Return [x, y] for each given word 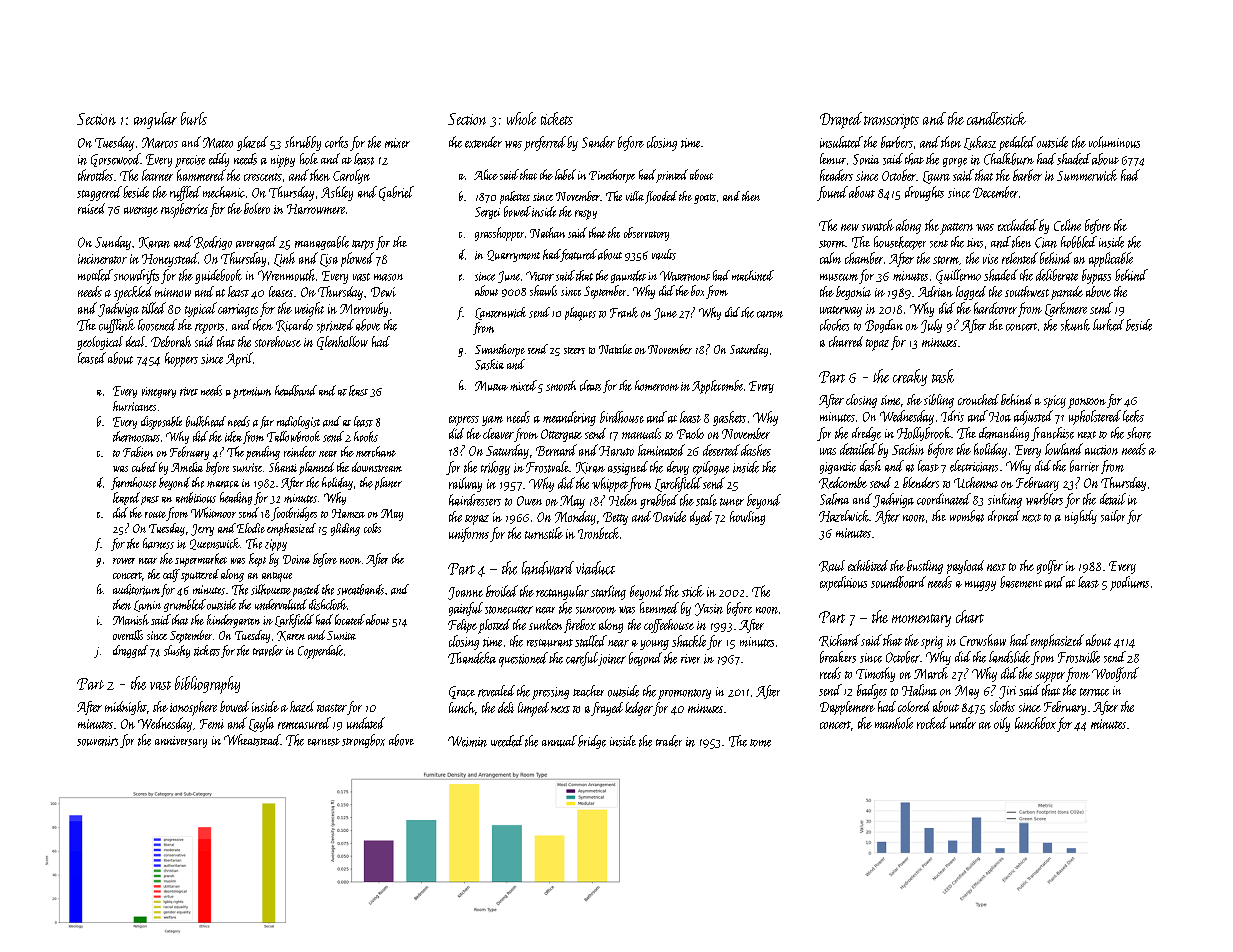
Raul [832, 566]
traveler [268, 650]
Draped [841, 120]
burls [194, 118]
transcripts [891, 121]
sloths [1002, 706]
